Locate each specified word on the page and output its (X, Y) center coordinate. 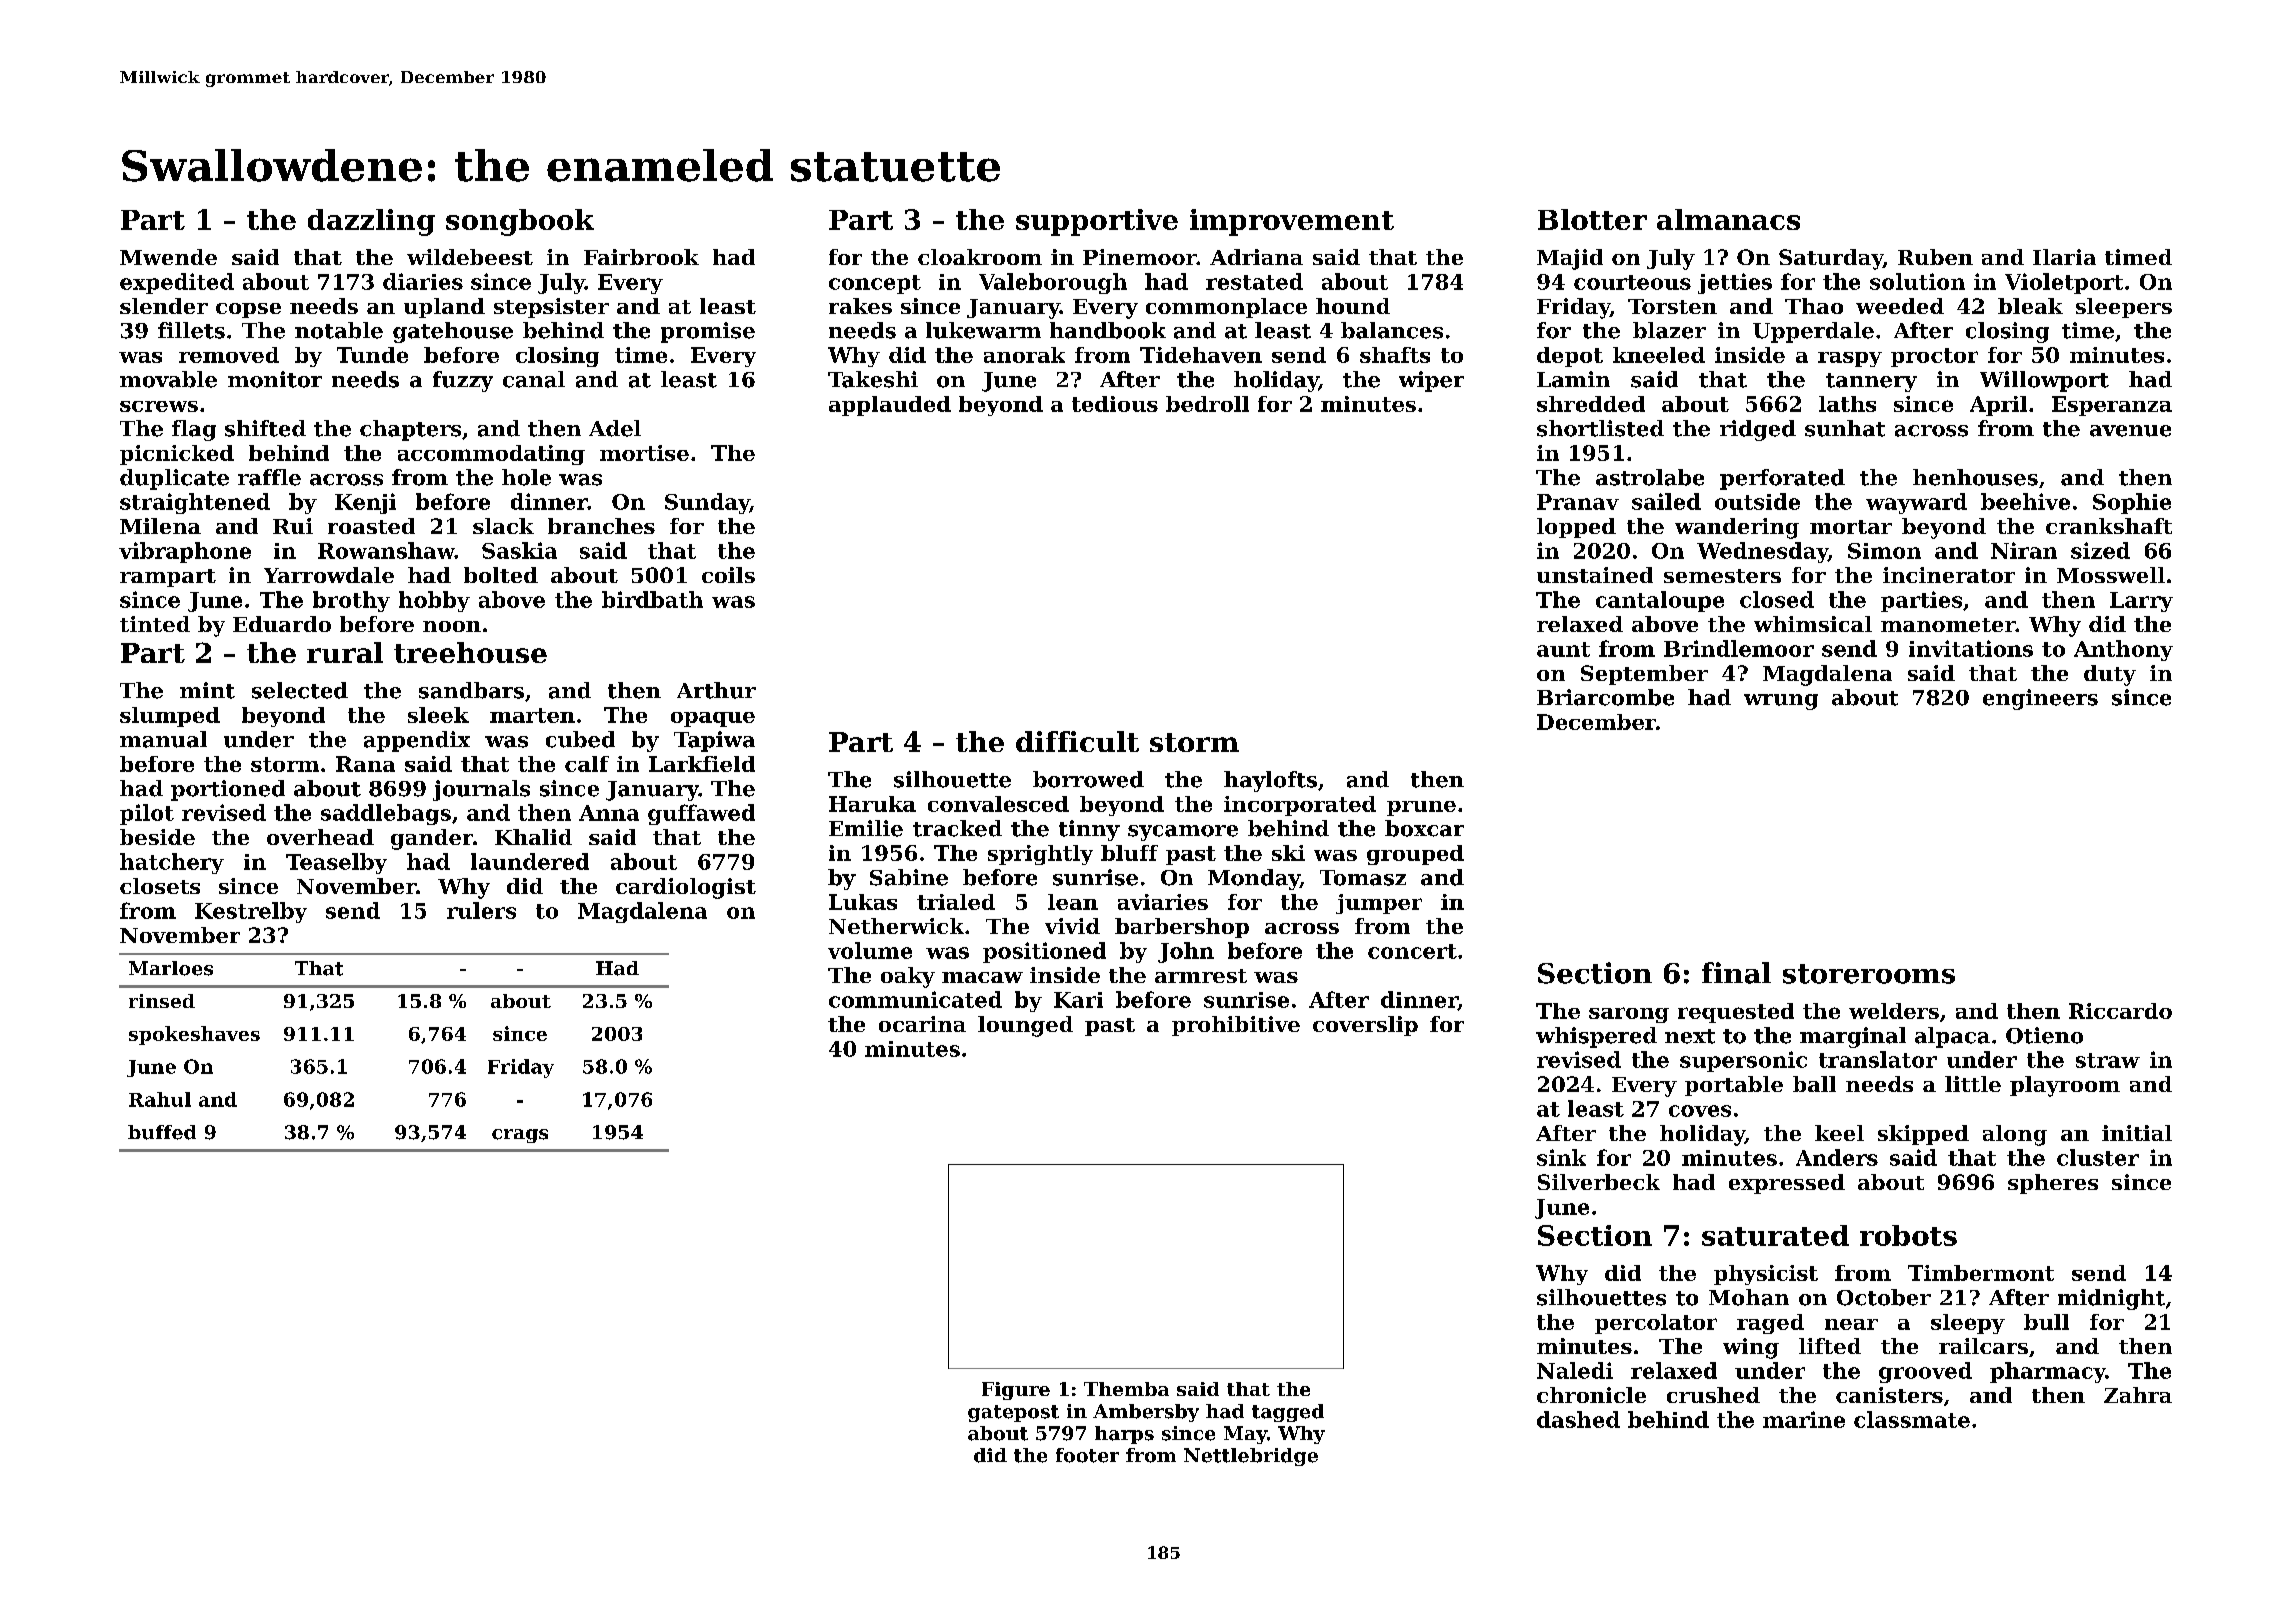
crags (520, 1136)
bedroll (1207, 404)
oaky (908, 977)
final (1736, 973)
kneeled (1659, 355)
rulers (481, 910)
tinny (1089, 830)
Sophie (2132, 503)
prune (1421, 808)
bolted (501, 575)
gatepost (1013, 1413)
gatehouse (453, 332)
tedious (1115, 404)
